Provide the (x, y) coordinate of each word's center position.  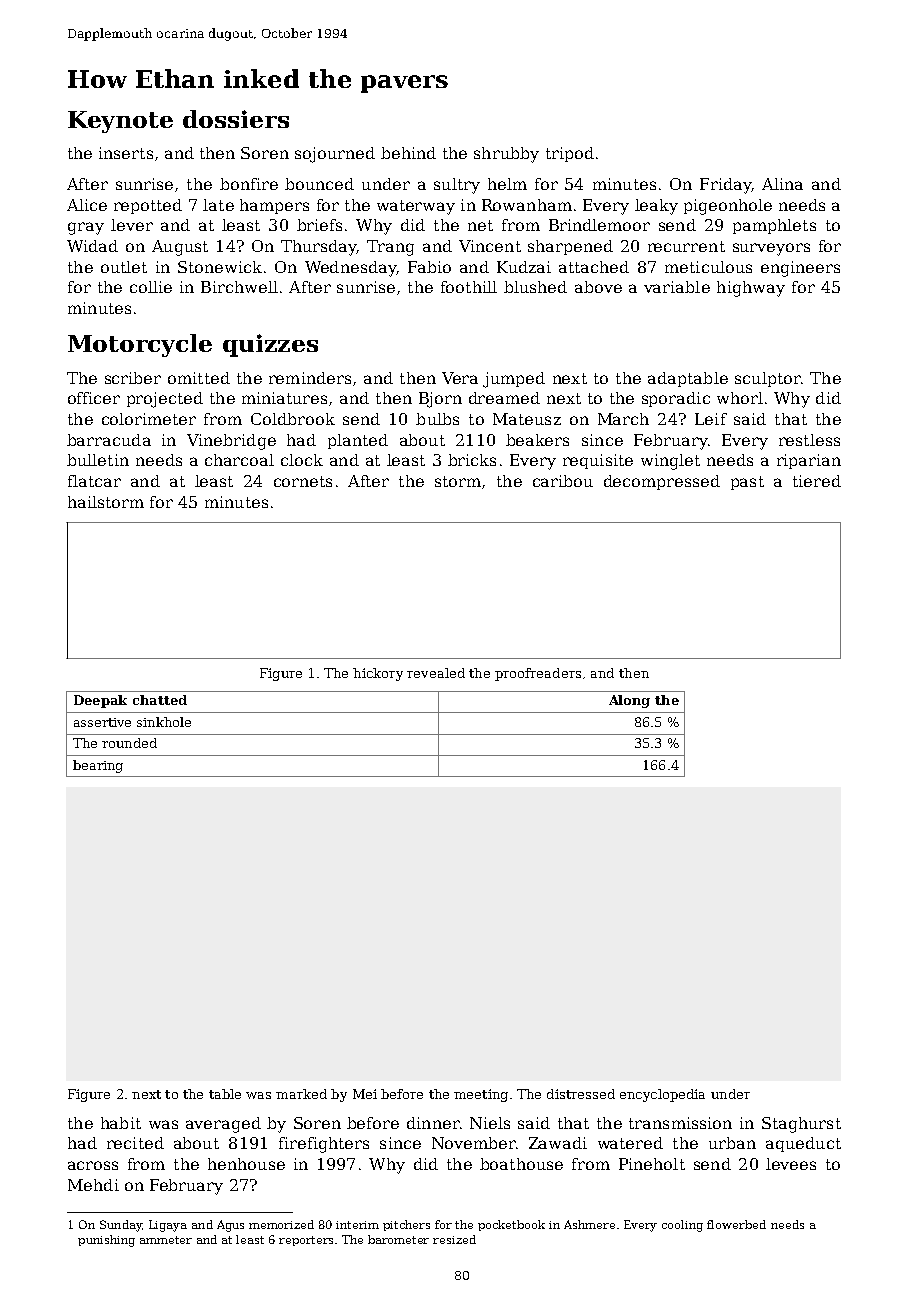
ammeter (166, 1240)
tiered (817, 481)
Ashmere (589, 1224)
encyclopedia (662, 1095)
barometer (398, 1239)
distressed (581, 1094)
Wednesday (350, 269)
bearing (98, 766)
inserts (126, 153)
